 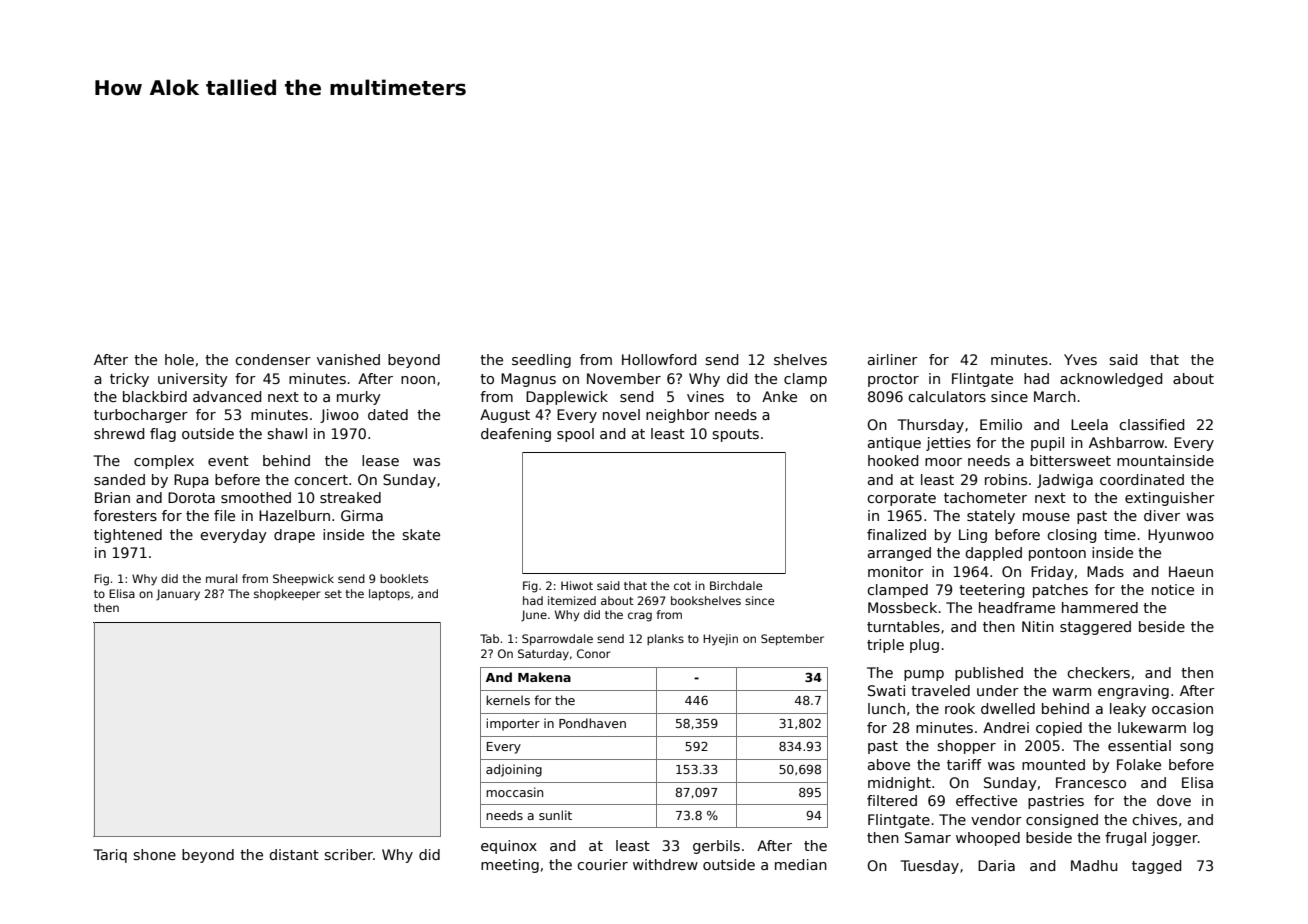 What do you see at coordinates (294, 854) in the document?
I see `distant` at bounding box center [294, 854].
